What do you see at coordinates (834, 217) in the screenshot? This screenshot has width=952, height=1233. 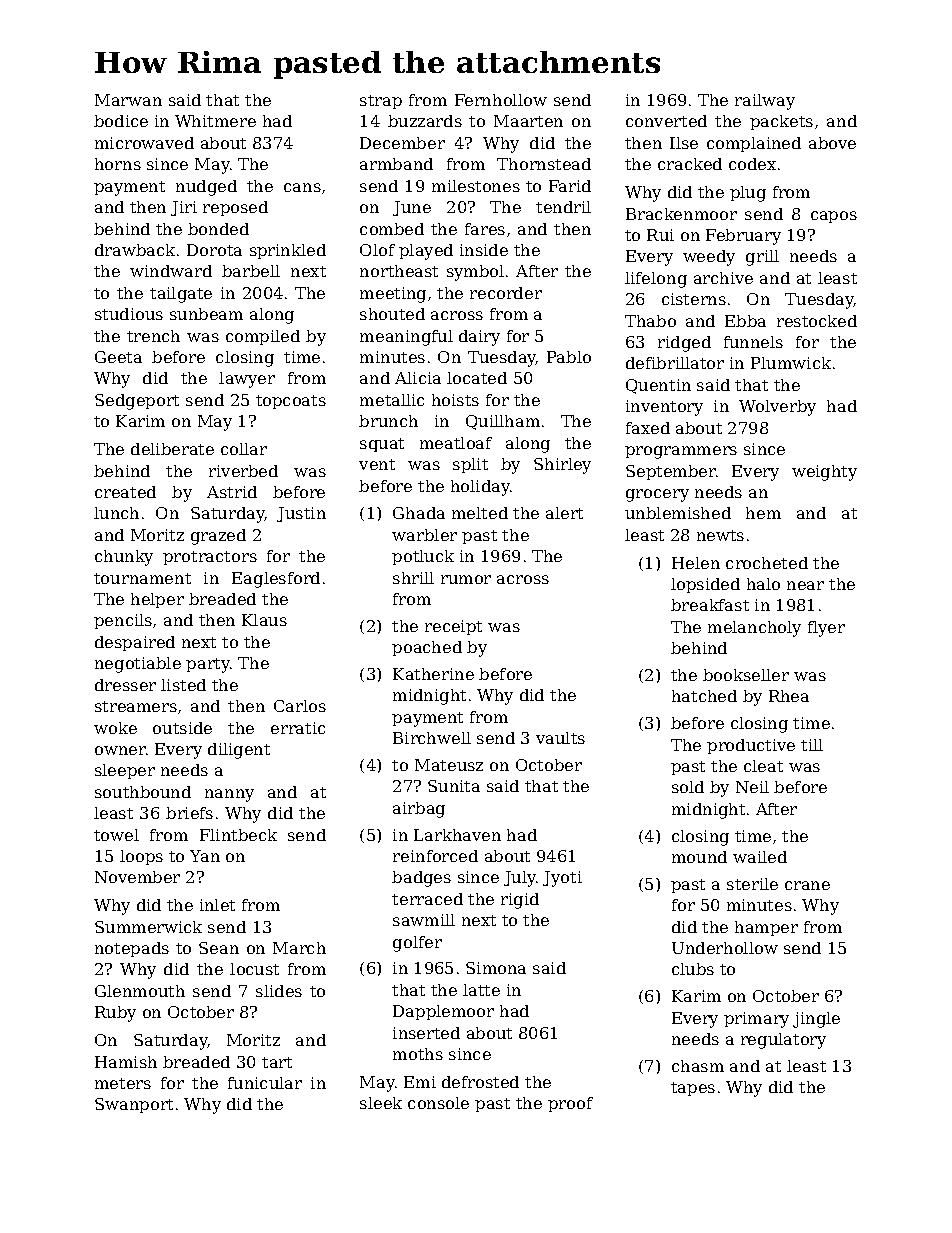 I see `capos` at bounding box center [834, 217].
